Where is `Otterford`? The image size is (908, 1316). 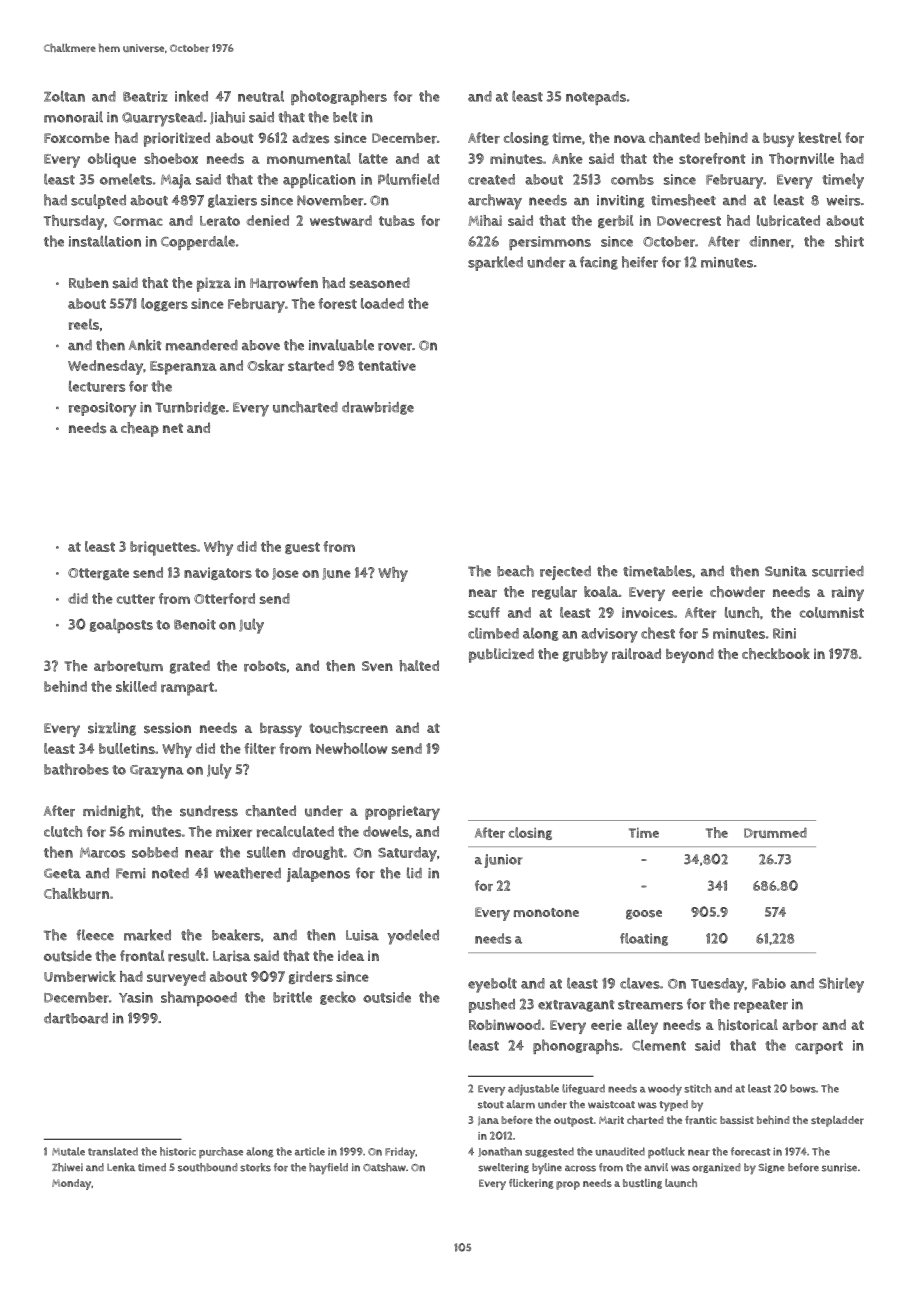 Otterford is located at coordinates (224, 598).
